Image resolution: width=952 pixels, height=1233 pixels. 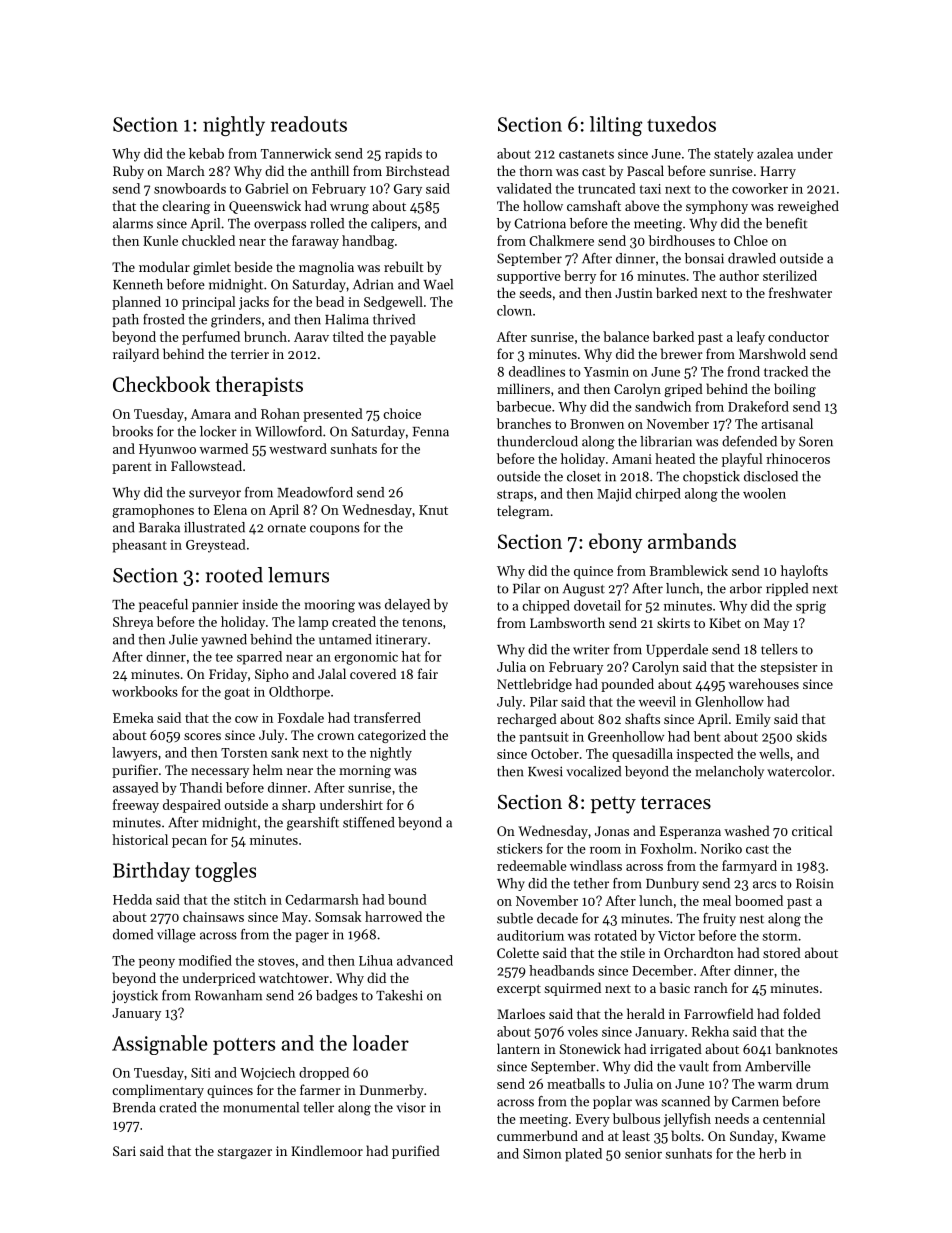 I want to click on symphony, so click(x=717, y=207).
